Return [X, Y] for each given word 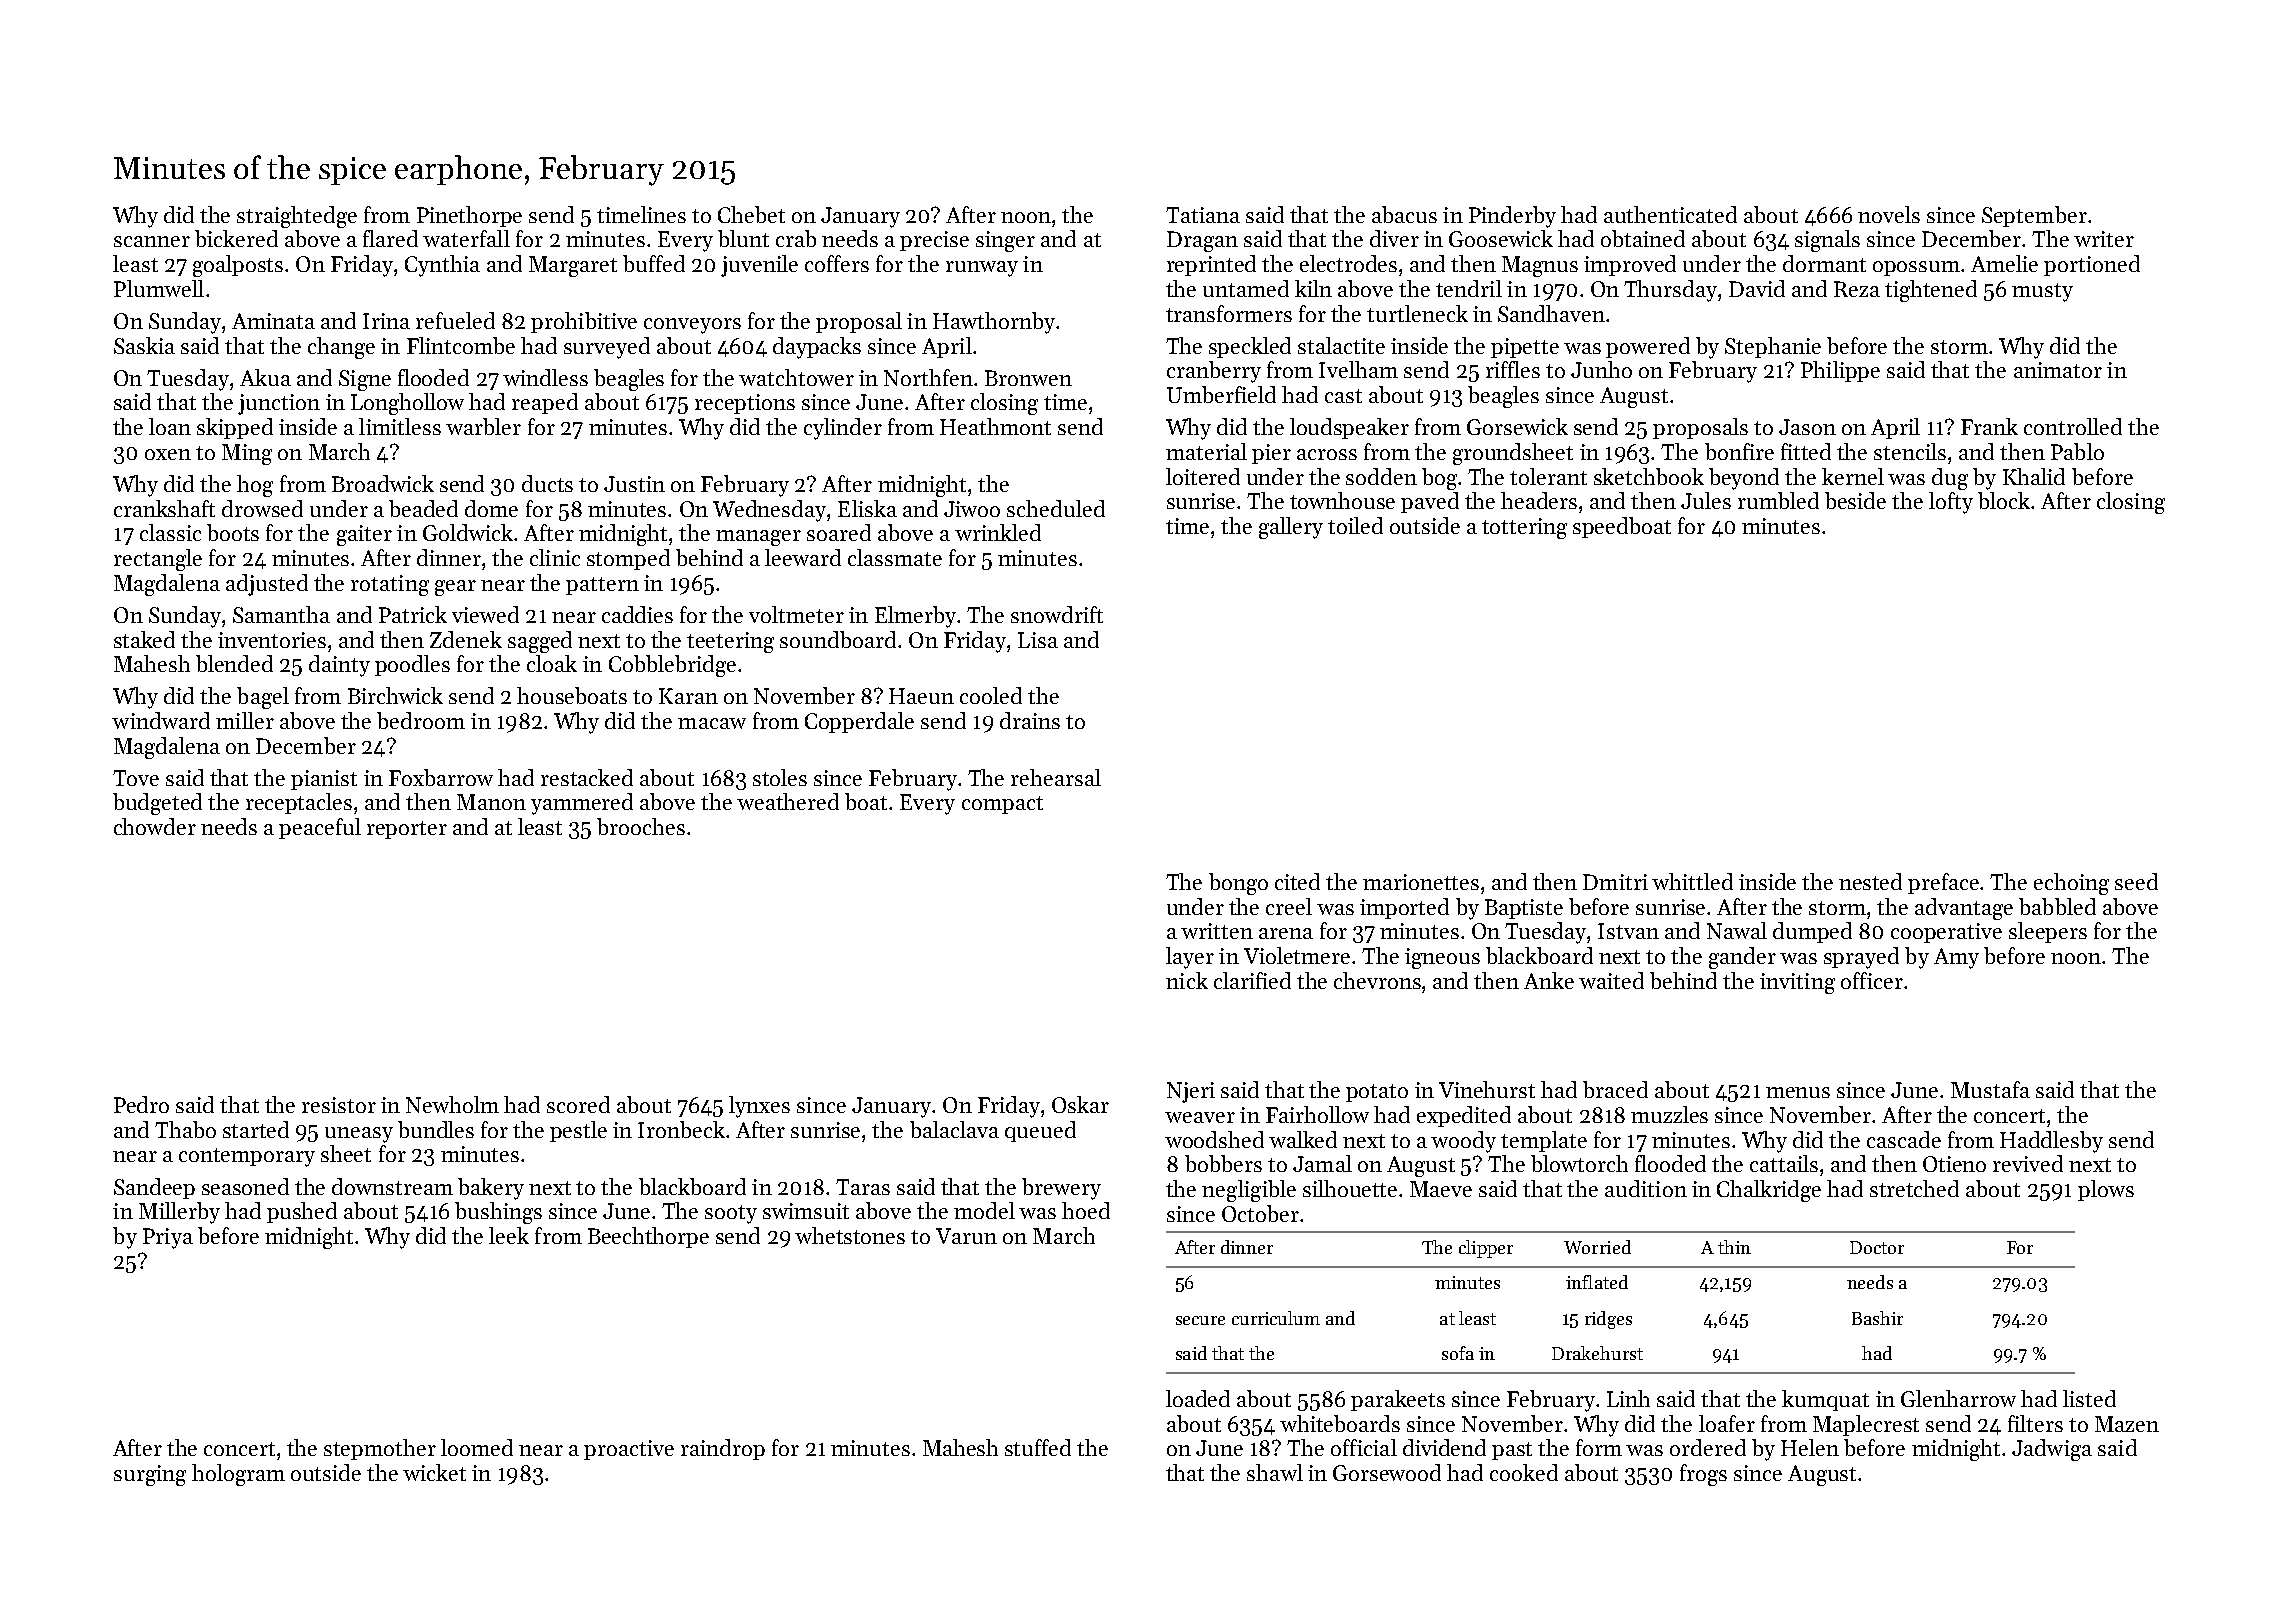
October [1260, 1213]
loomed [477, 1447]
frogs [1703, 1475]
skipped [235, 428]
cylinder [843, 429]
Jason [1807, 427]
